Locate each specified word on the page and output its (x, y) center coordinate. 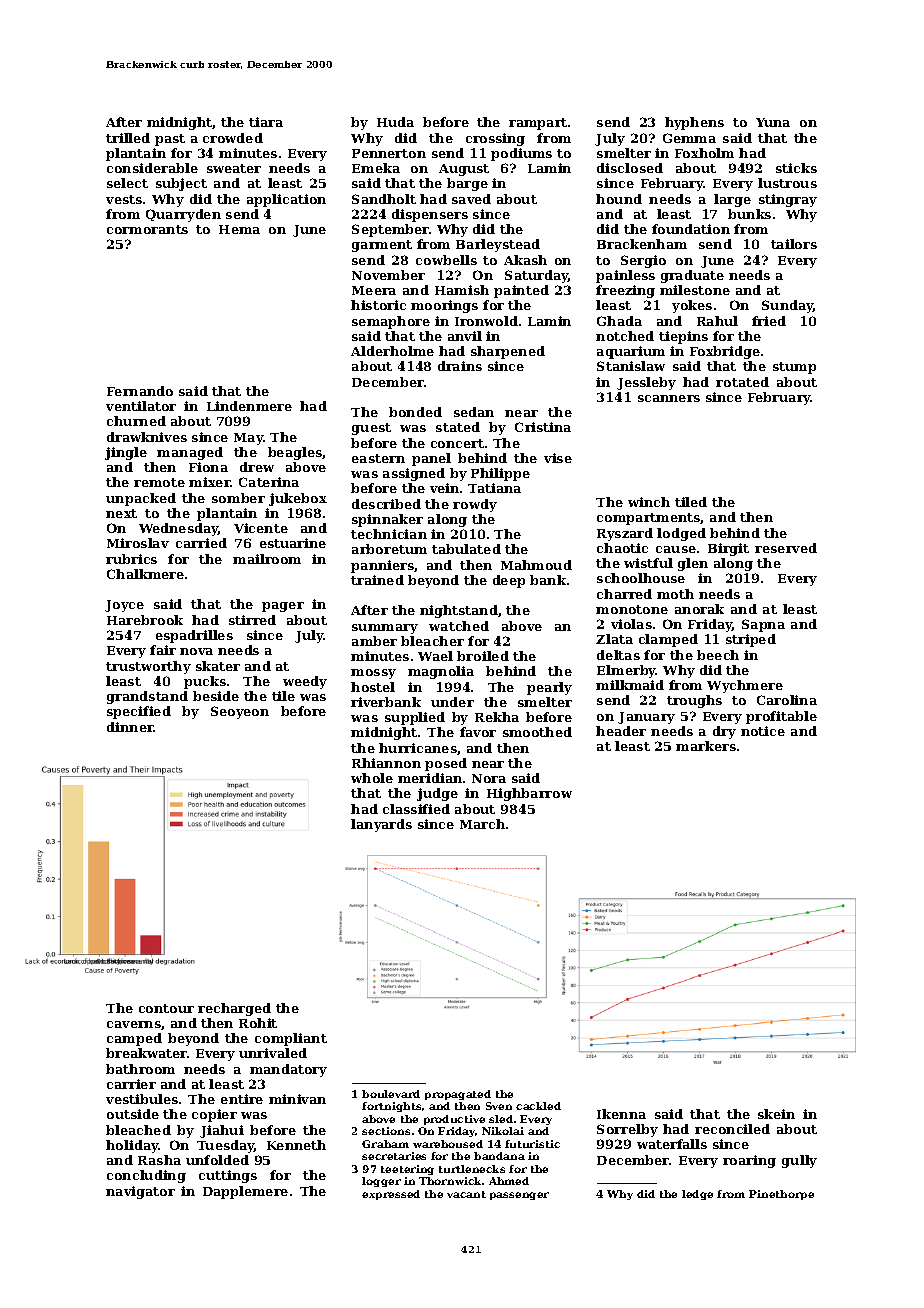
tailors (794, 244)
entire (242, 1099)
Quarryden (183, 215)
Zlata (614, 639)
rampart (538, 124)
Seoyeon (240, 712)
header (621, 731)
